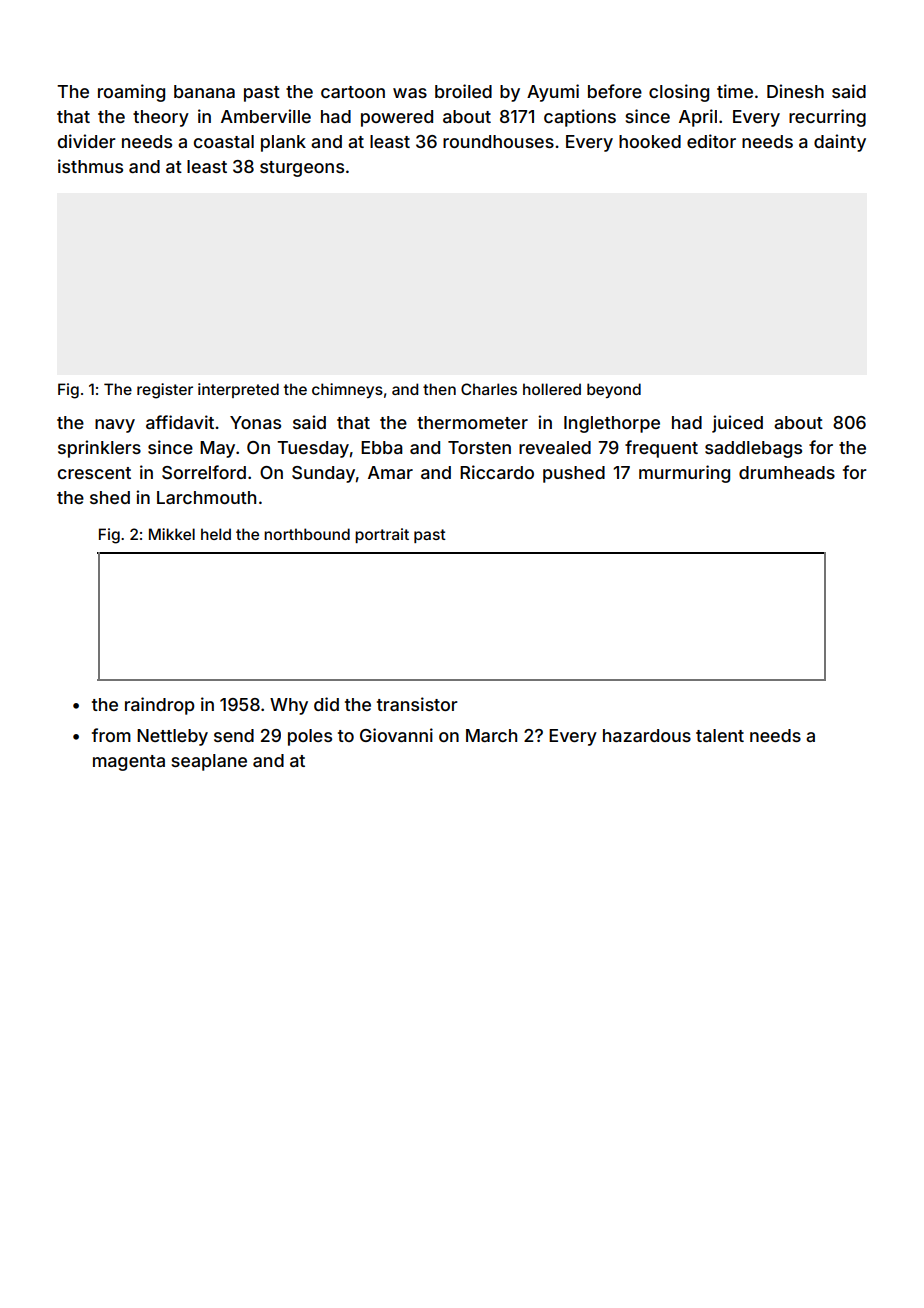  What do you see at coordinates (795, 91) in the screenshot?
I see `Dinesh` at bounding box center [795, 91].
